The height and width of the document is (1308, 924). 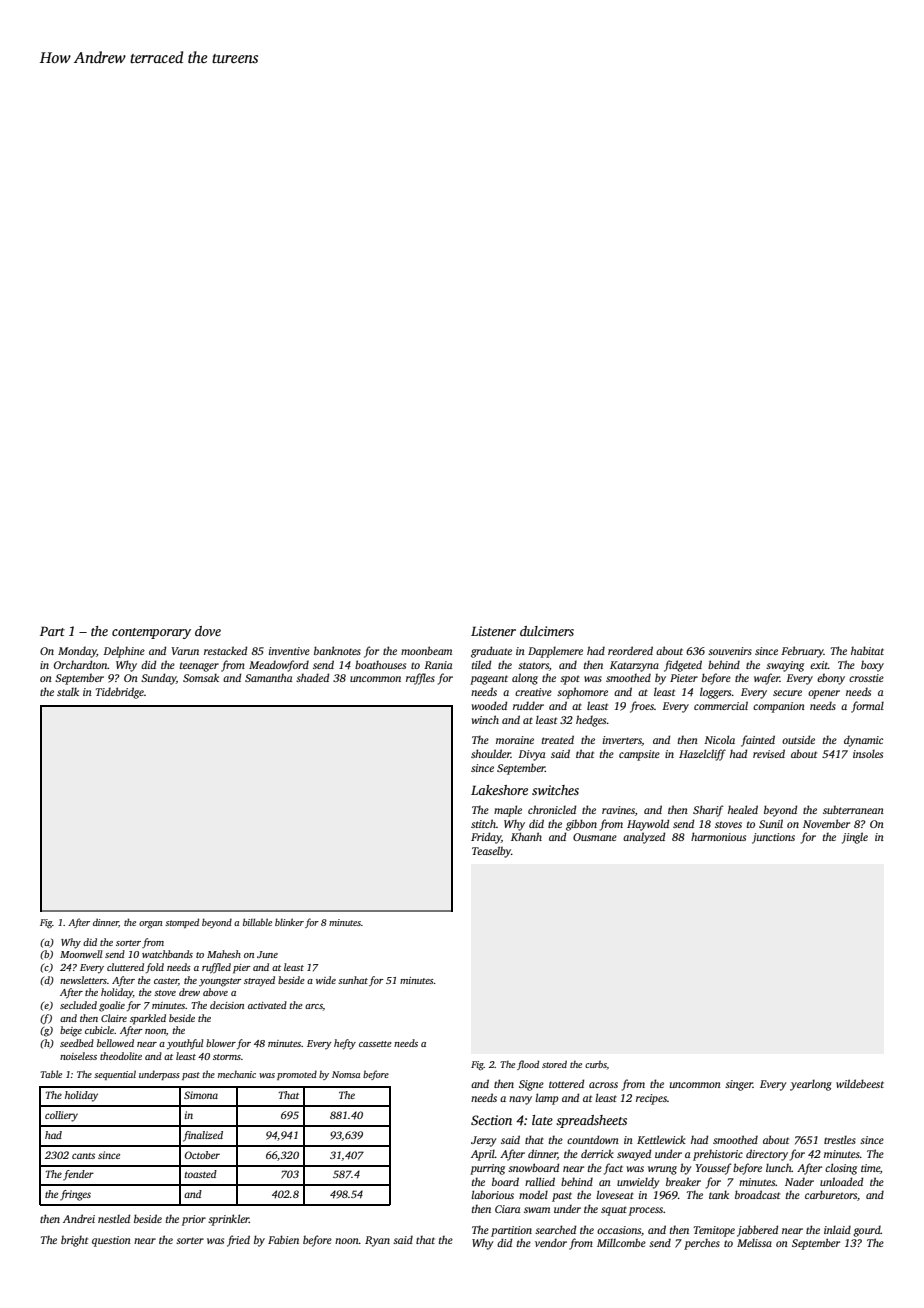 I want to click on Tidebridge, so click(x=120, y=693).
